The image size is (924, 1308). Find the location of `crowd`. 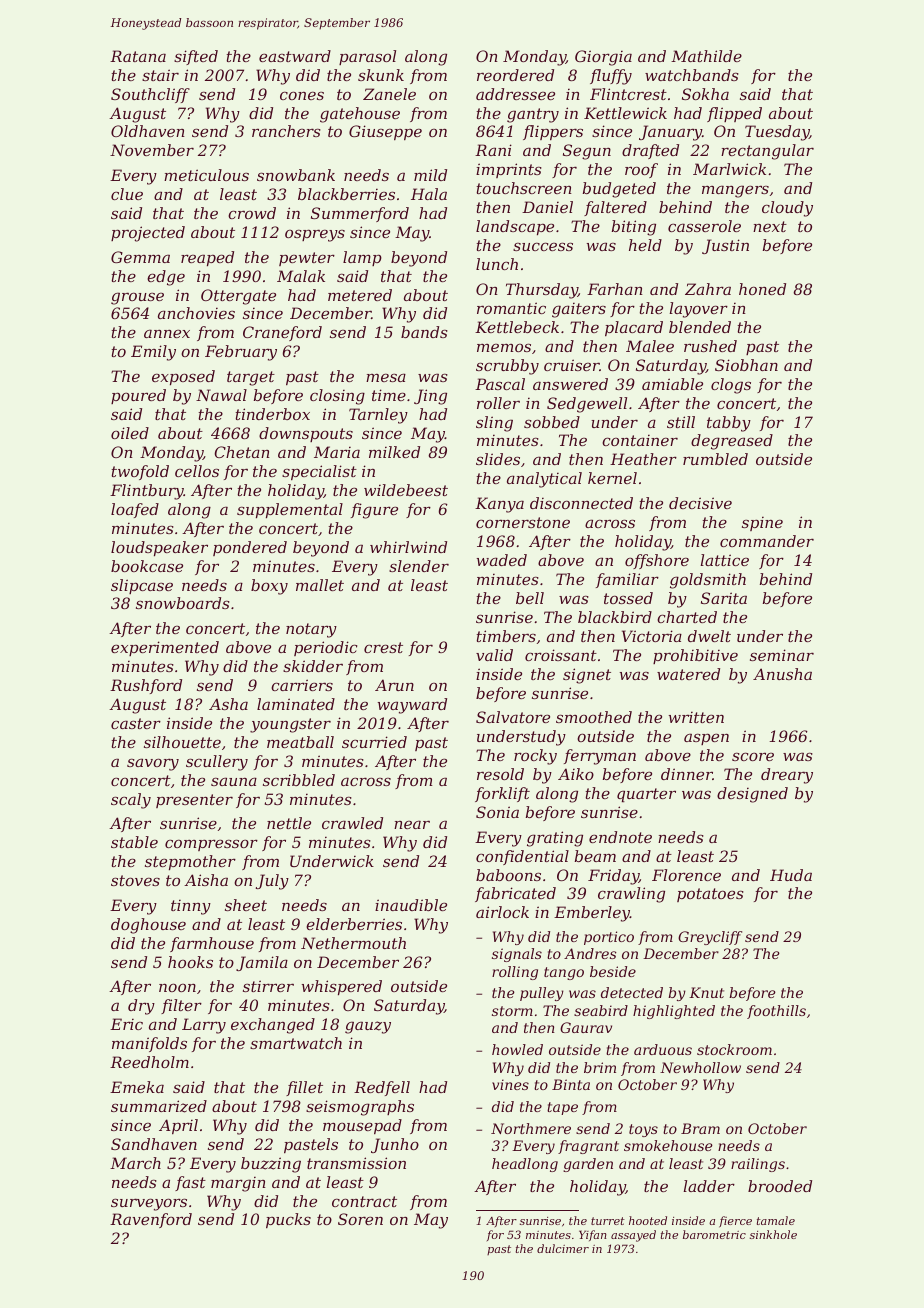

crowd is located at coordinates (252, 213).
